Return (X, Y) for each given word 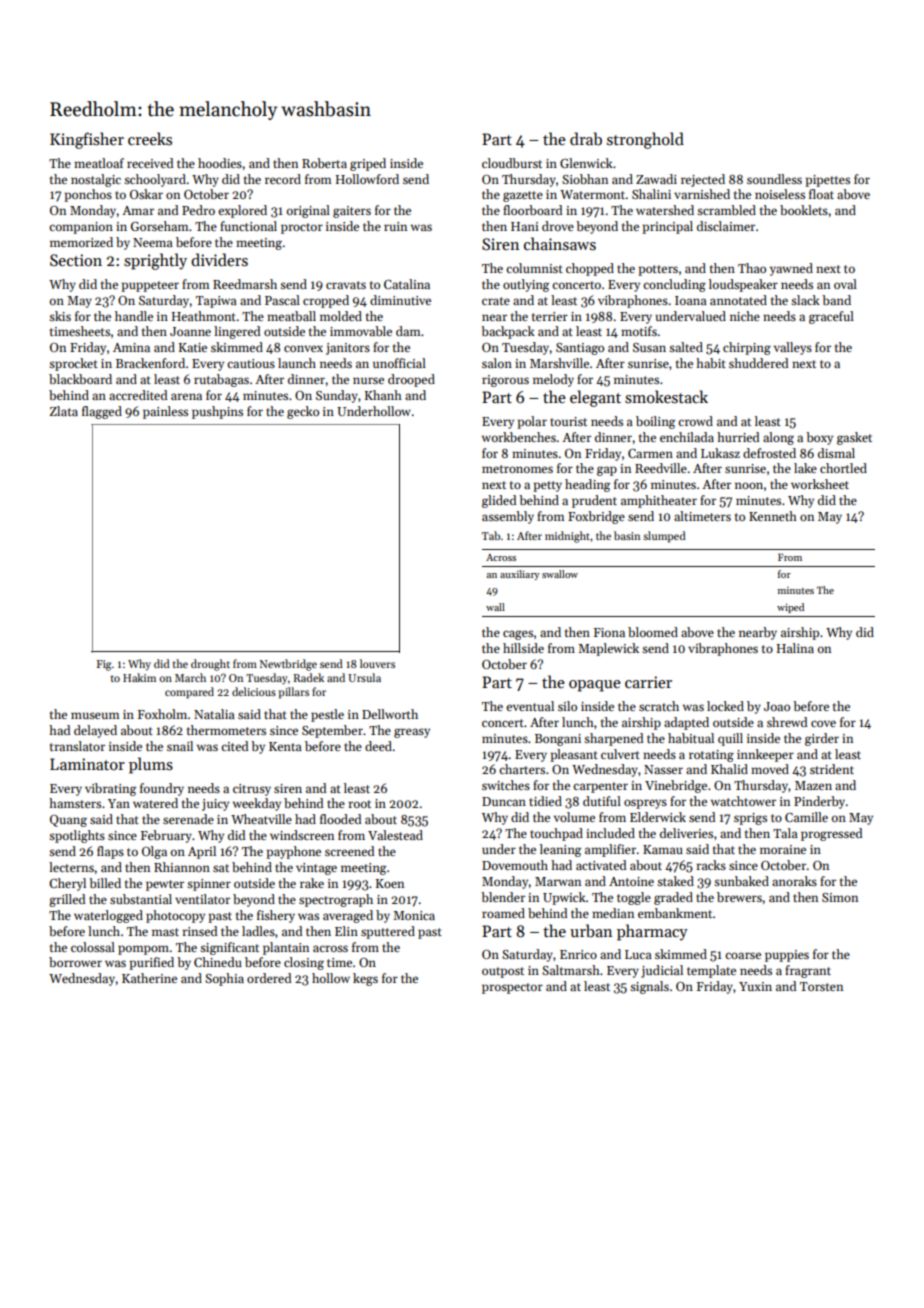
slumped (664, 537)
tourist (568, 421)
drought (210, 665)
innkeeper (765, 755)
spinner (209, 885)
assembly (508, 517)
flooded (340, 819)
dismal (836, 453)
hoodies (220, 163)
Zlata (64, 411)
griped (368, 164)
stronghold (645, 140)
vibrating (111, 789)
